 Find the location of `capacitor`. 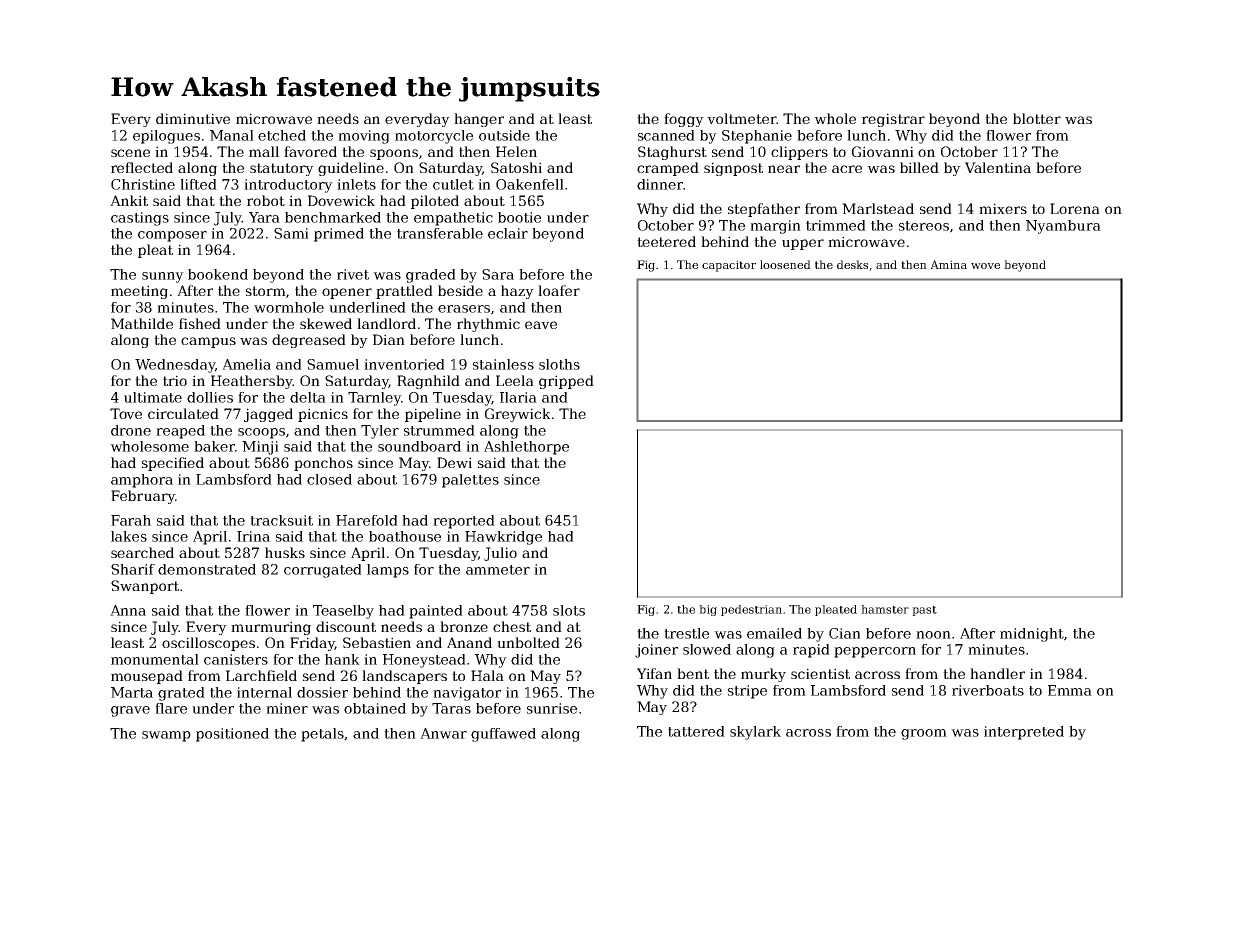

capacitor is located at coordinates (729, 266).
